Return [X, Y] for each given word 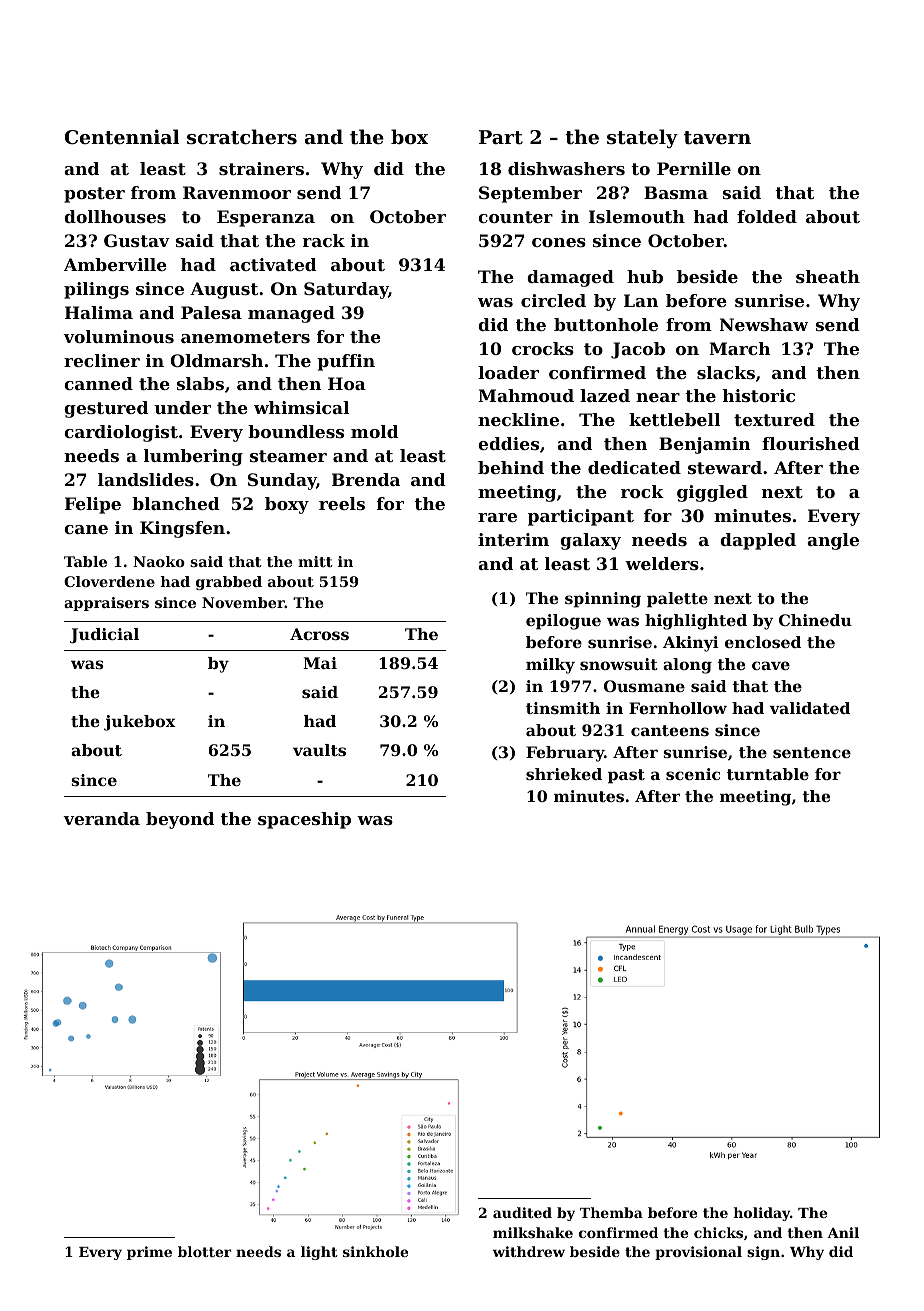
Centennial [122, 137]
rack [324, 240]
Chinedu [815, 620]
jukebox [140, 723]
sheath [828, 276]
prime [149, 1253]
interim [513, 539]
